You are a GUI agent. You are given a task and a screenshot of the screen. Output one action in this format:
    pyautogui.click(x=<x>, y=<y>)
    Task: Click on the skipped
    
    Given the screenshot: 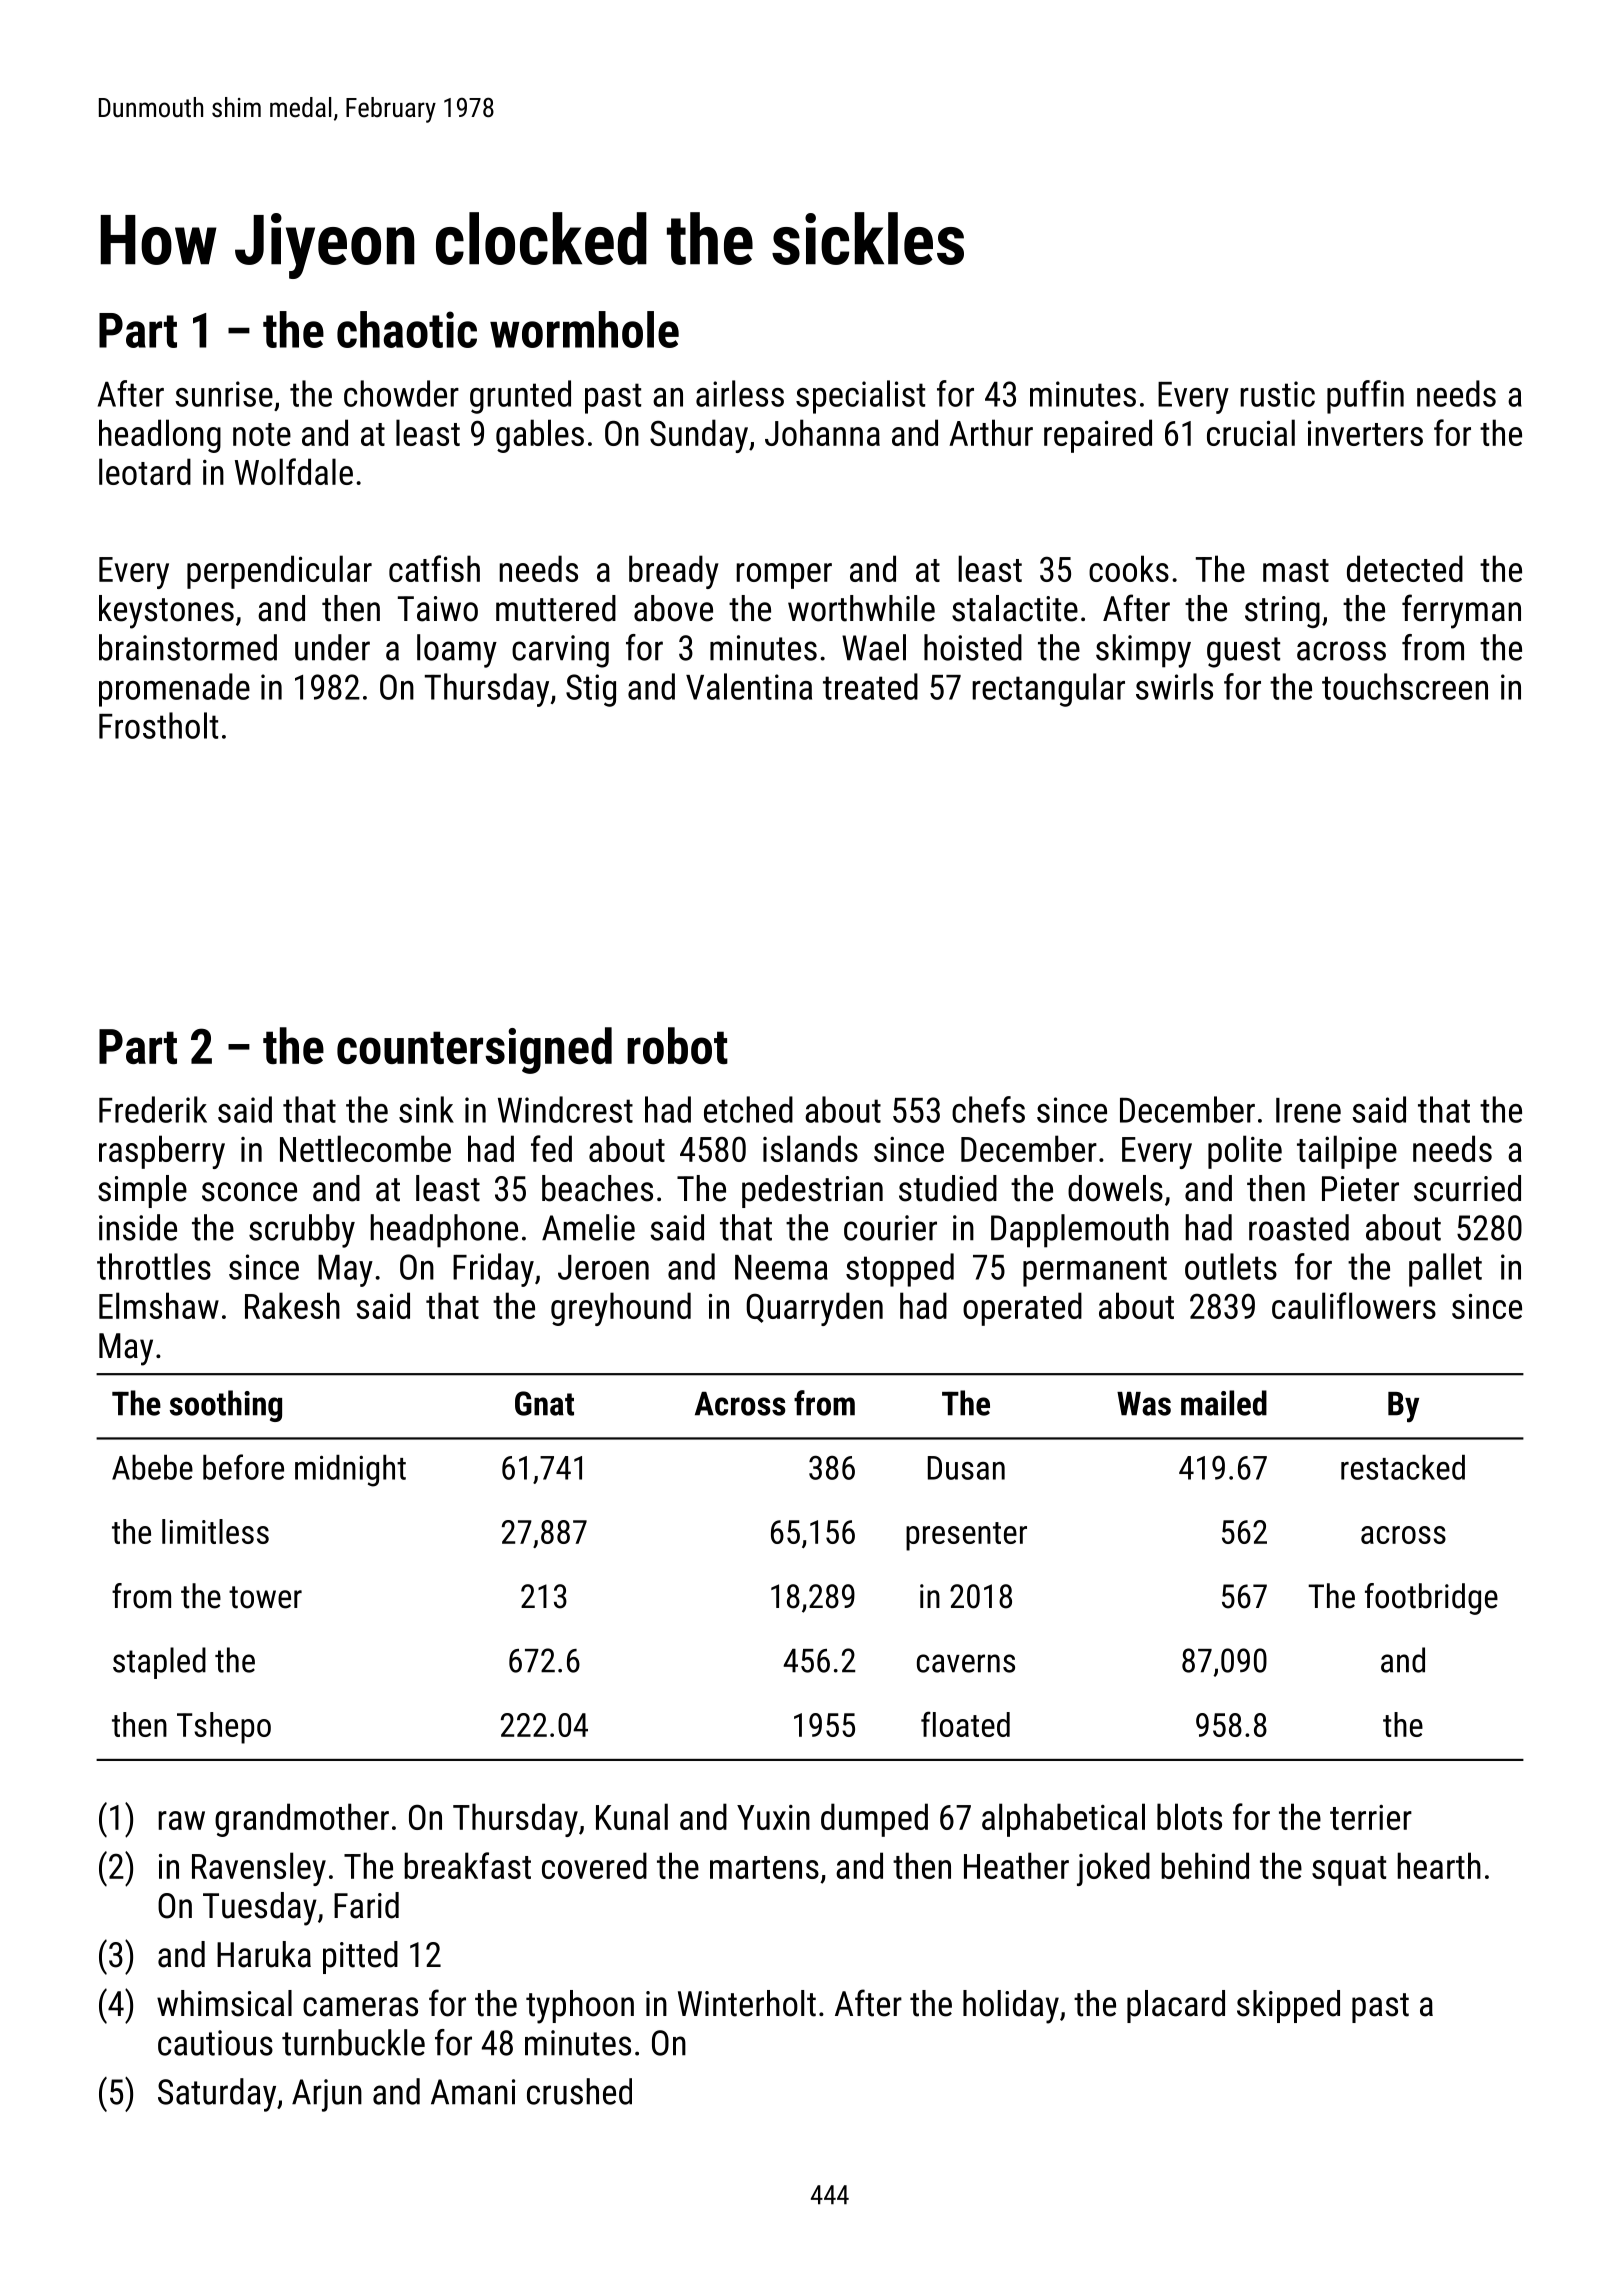 What is the action you would take?
    pyautogui.click(x=1288, y=2006)
